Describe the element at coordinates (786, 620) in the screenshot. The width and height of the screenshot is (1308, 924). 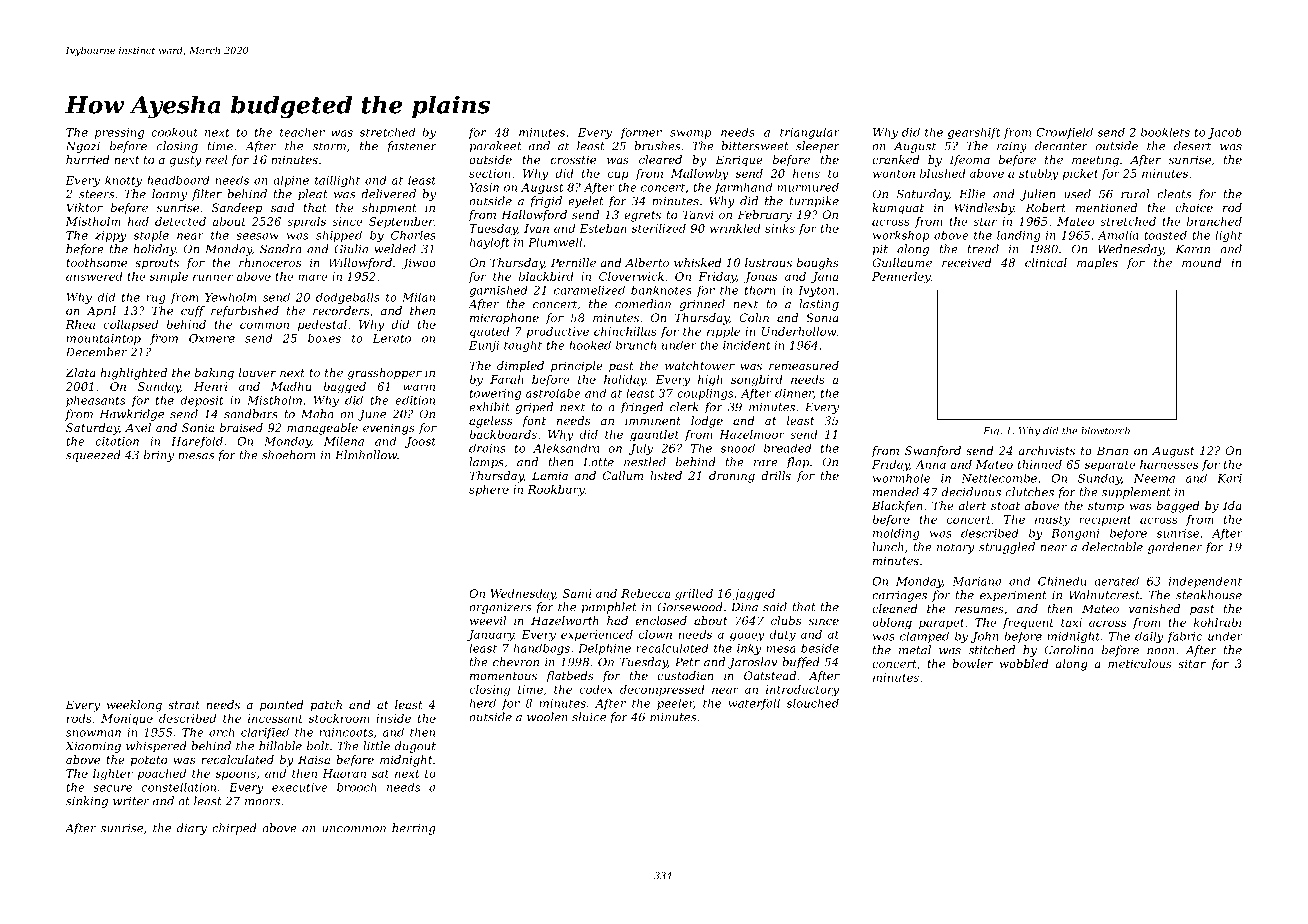
I see `clubs` at that location.
